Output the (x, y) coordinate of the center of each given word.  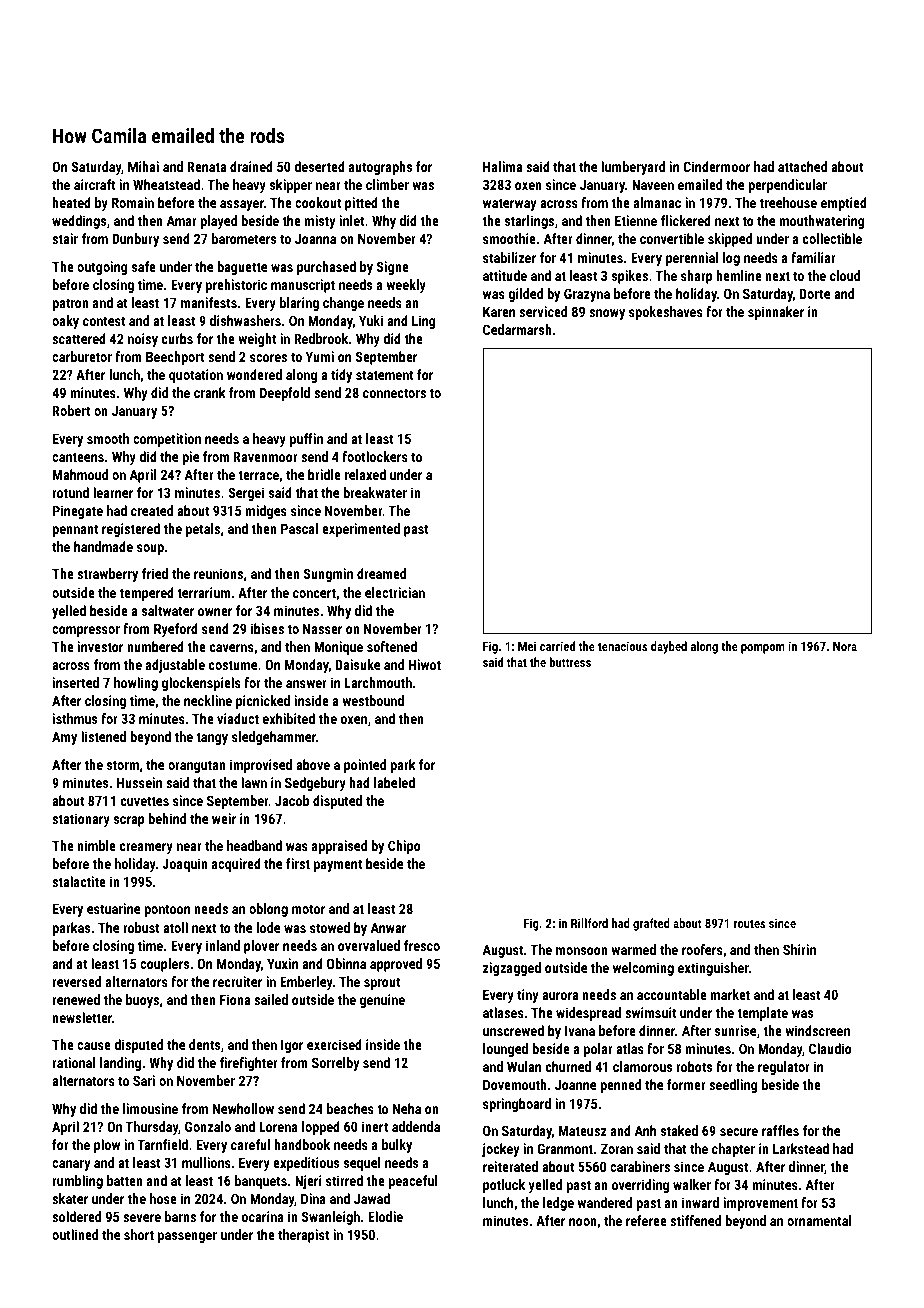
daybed (669, 647)
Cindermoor (716, 166)
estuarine (113, 908)
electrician (395, 592)
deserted (319, 166)
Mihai (143, 166)
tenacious (623, 646)
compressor (86, 631)
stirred (344, 1180)
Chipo (404, 847)
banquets (261, 1182)
